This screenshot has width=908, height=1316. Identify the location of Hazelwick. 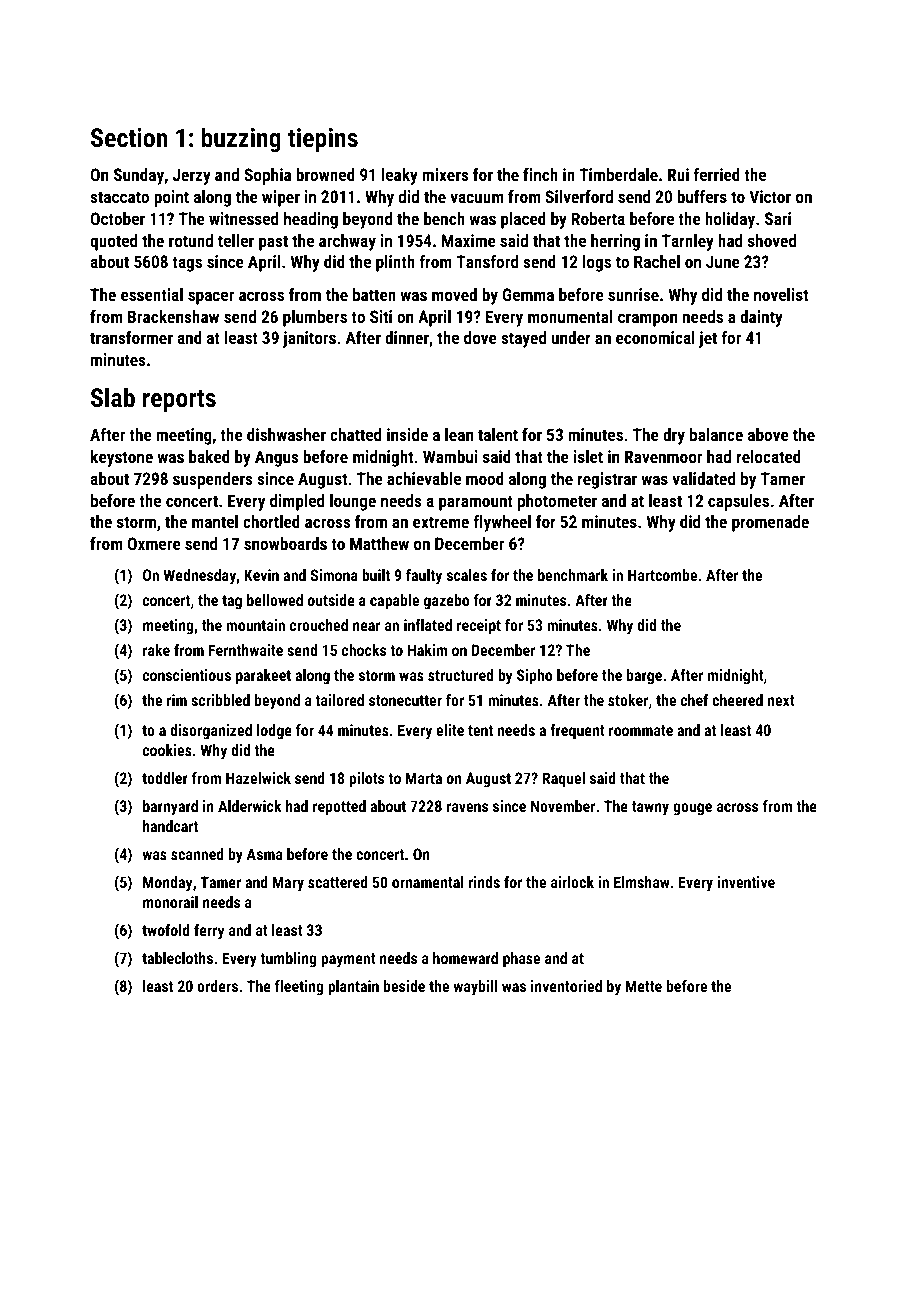
(258, 778).
